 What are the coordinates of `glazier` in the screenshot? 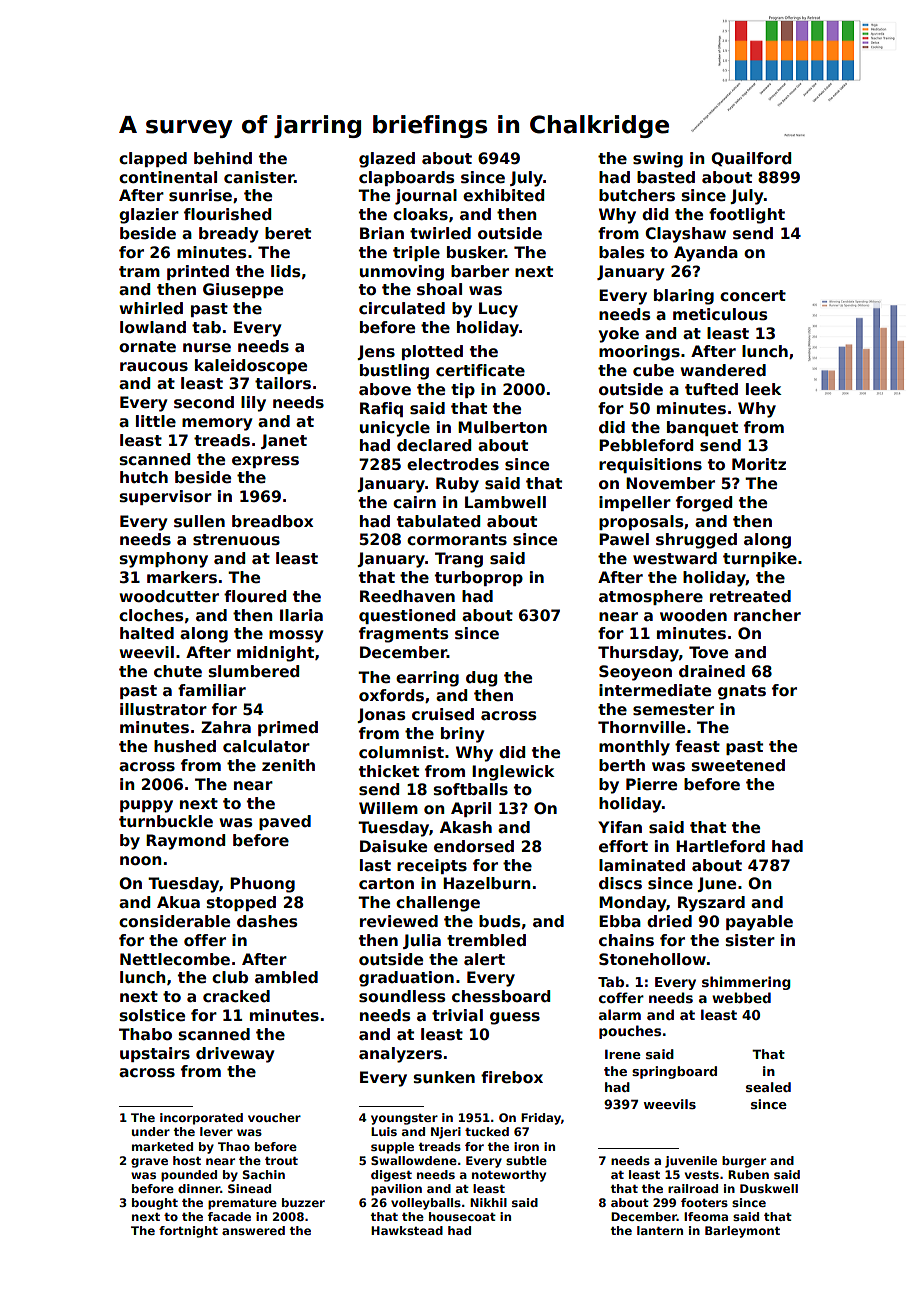 It's located at (149, 216).
